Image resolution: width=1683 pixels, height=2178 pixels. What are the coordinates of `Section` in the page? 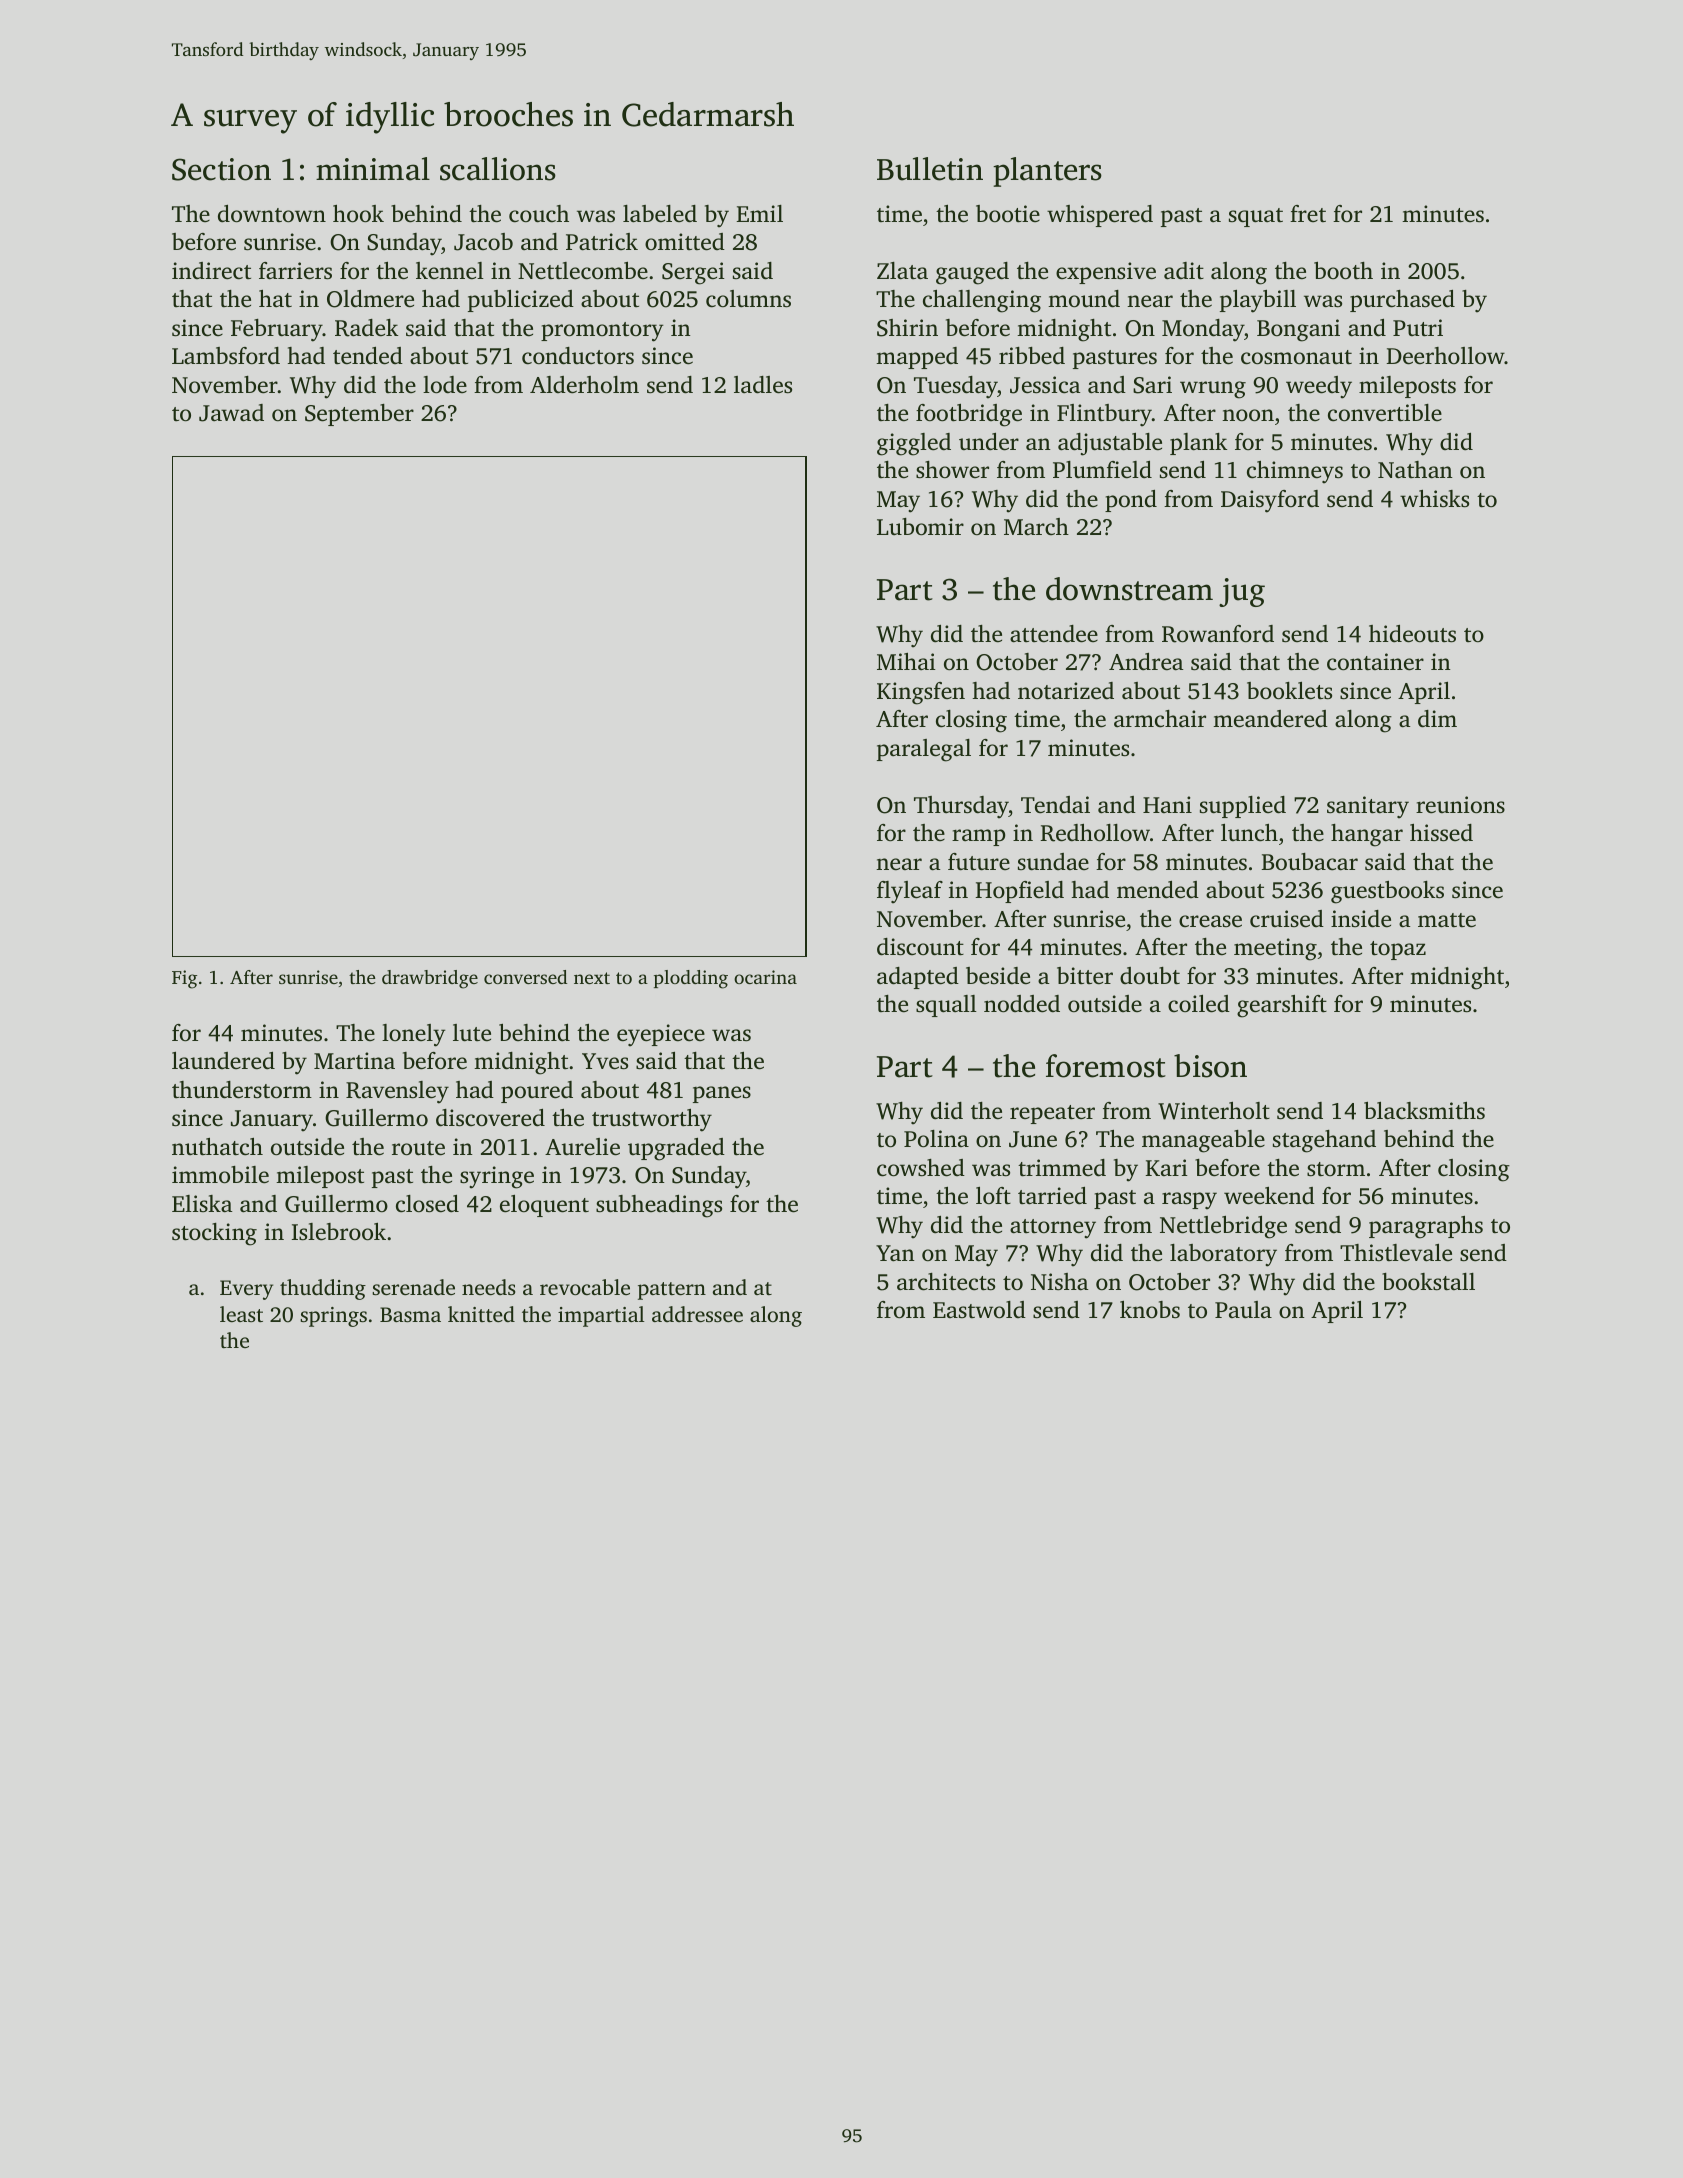 It's located at (221, 169).
